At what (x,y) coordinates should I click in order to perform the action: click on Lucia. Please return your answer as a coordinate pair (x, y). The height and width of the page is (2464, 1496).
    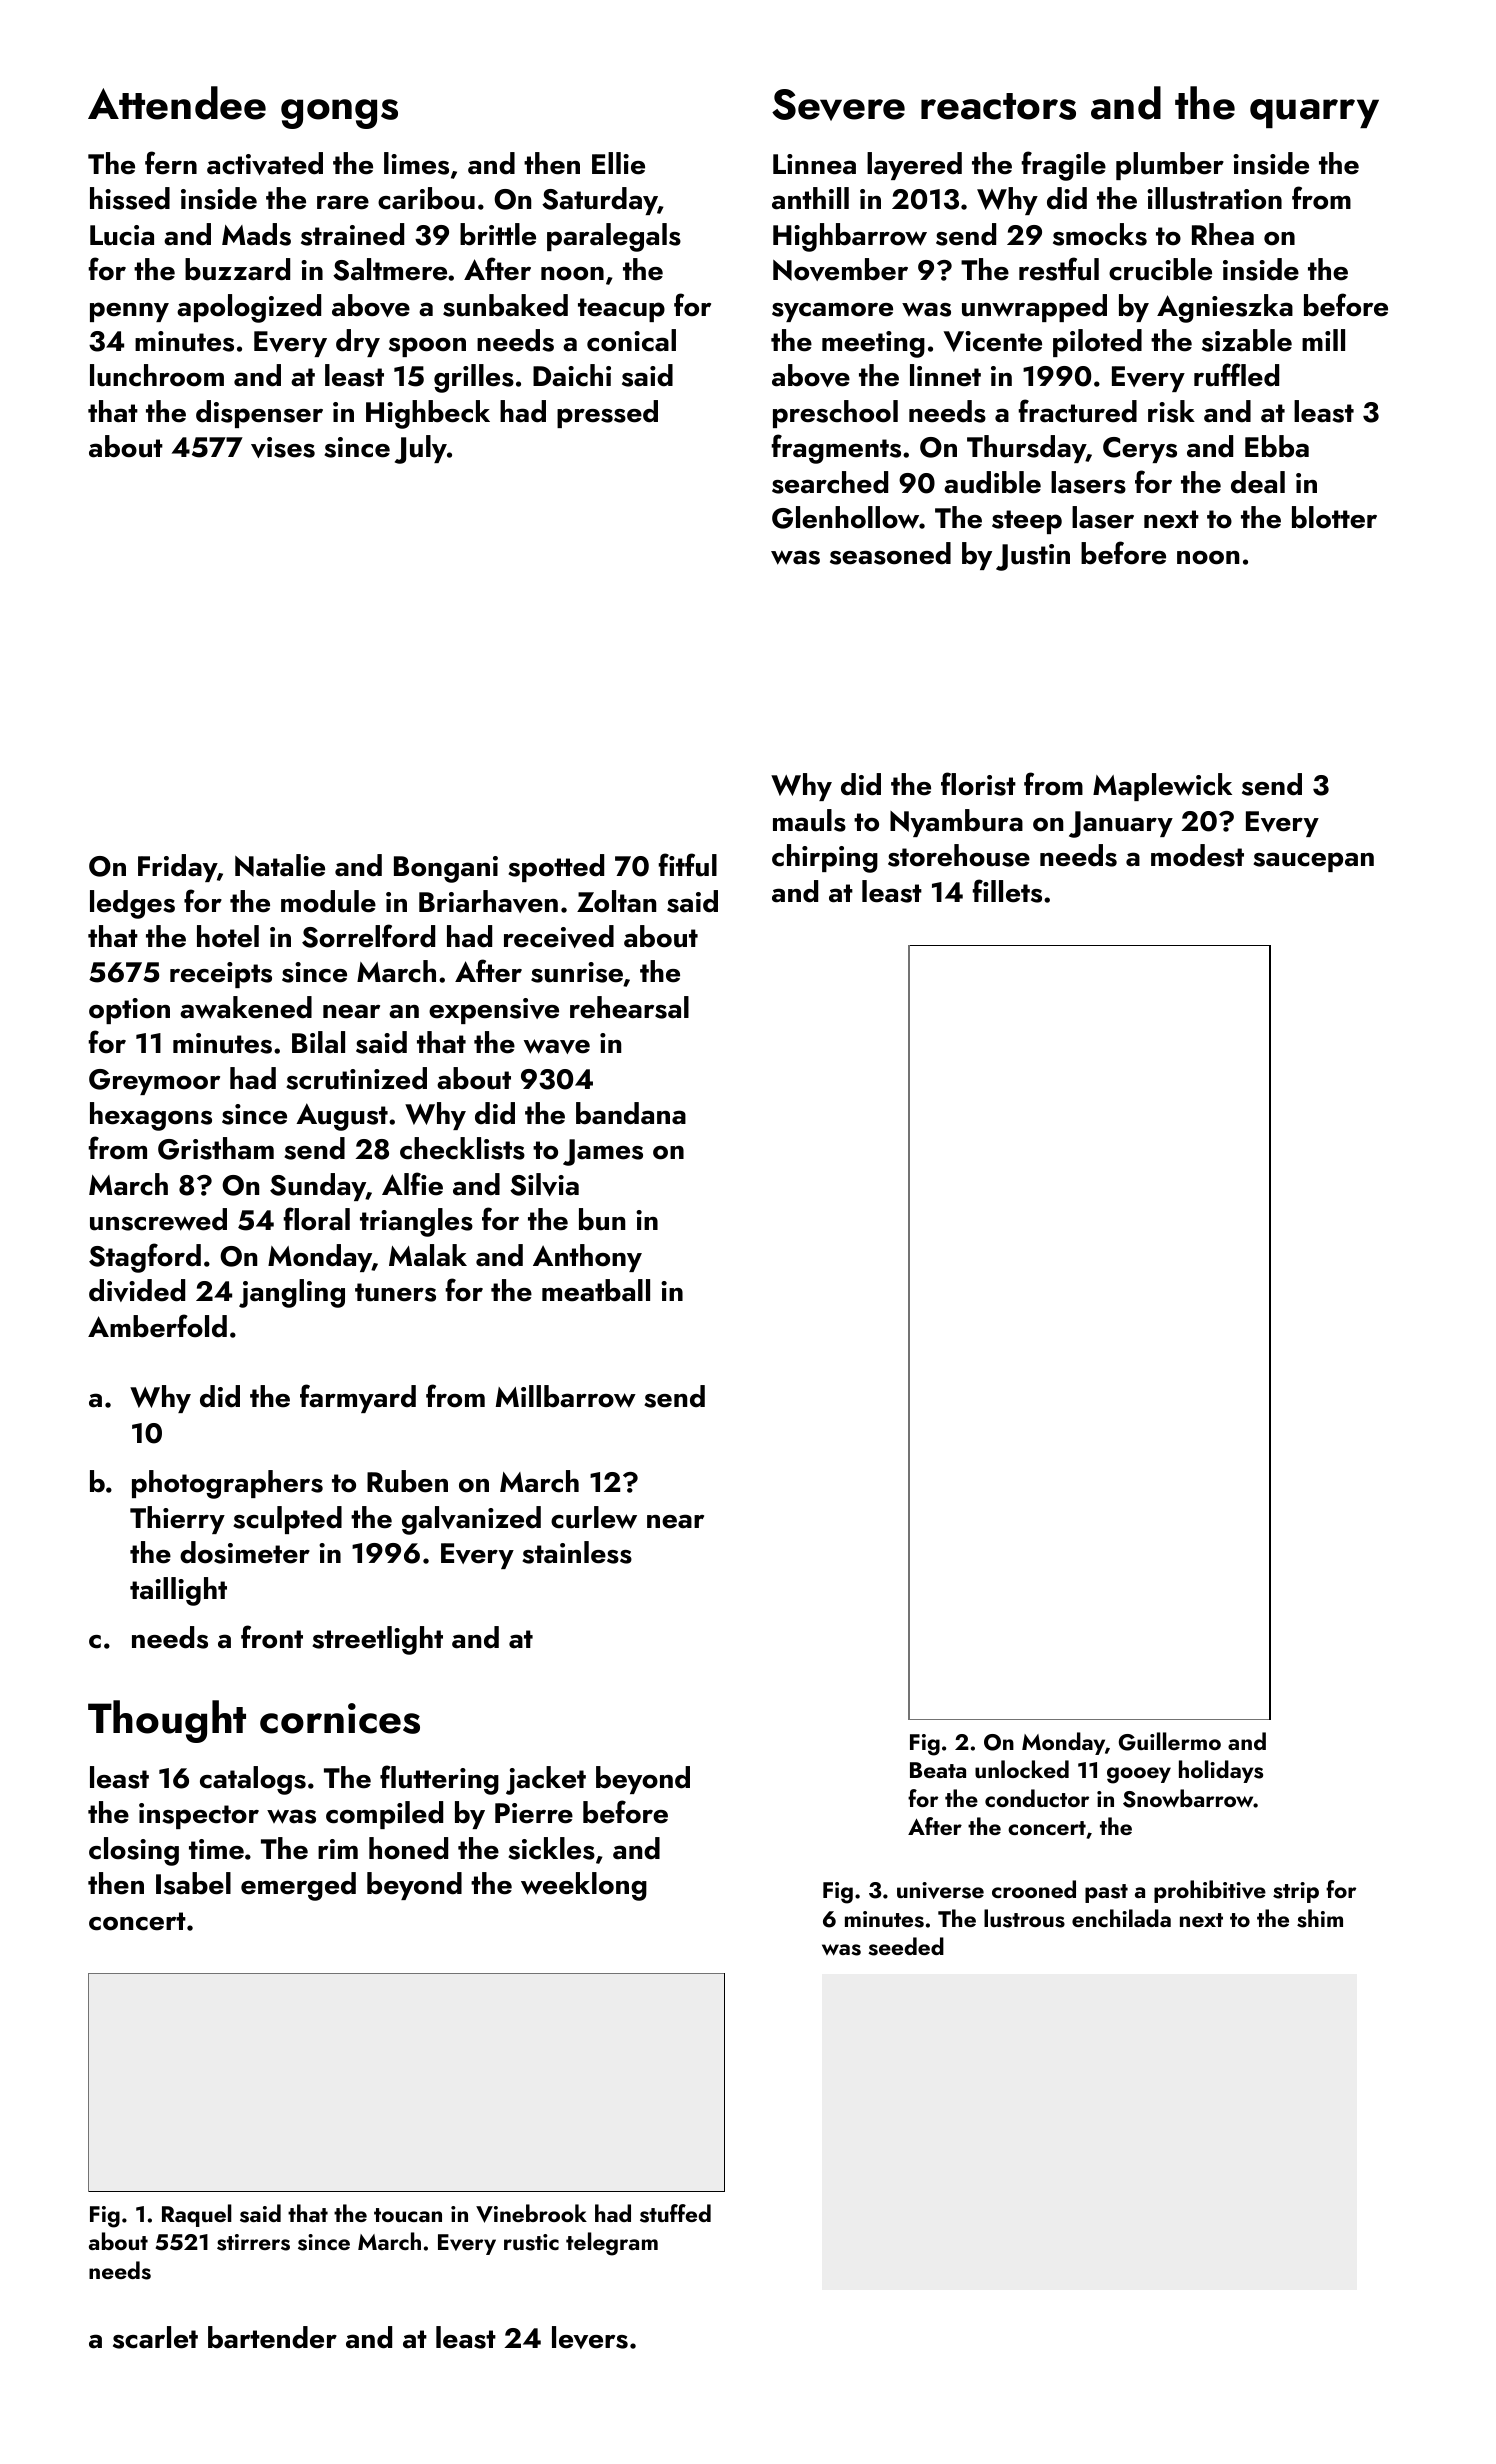
    Looking at the image, I should click on (122, 235).
